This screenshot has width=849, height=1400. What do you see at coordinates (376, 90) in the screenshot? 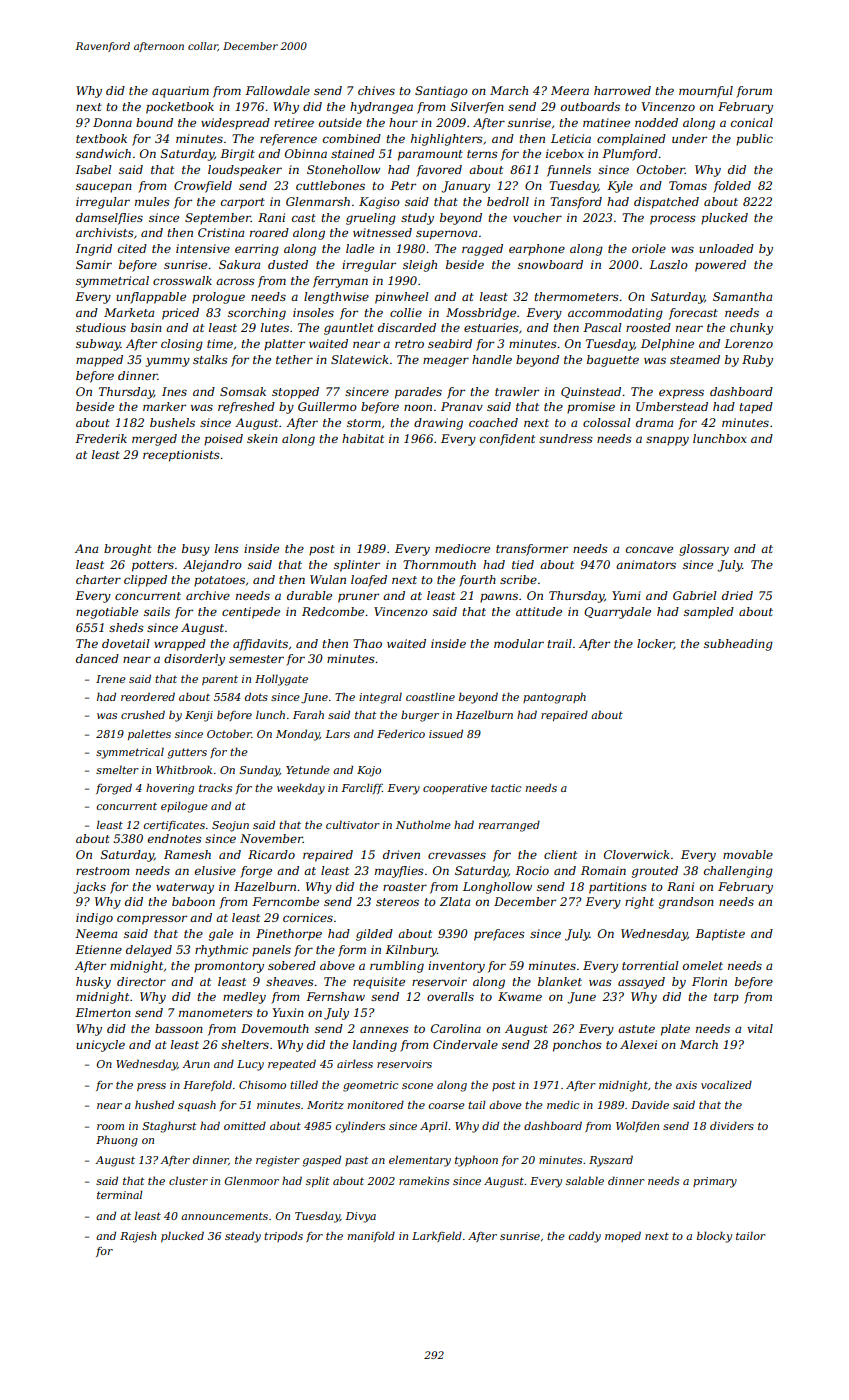
I see `chives` at bounding box center [376, 90].
